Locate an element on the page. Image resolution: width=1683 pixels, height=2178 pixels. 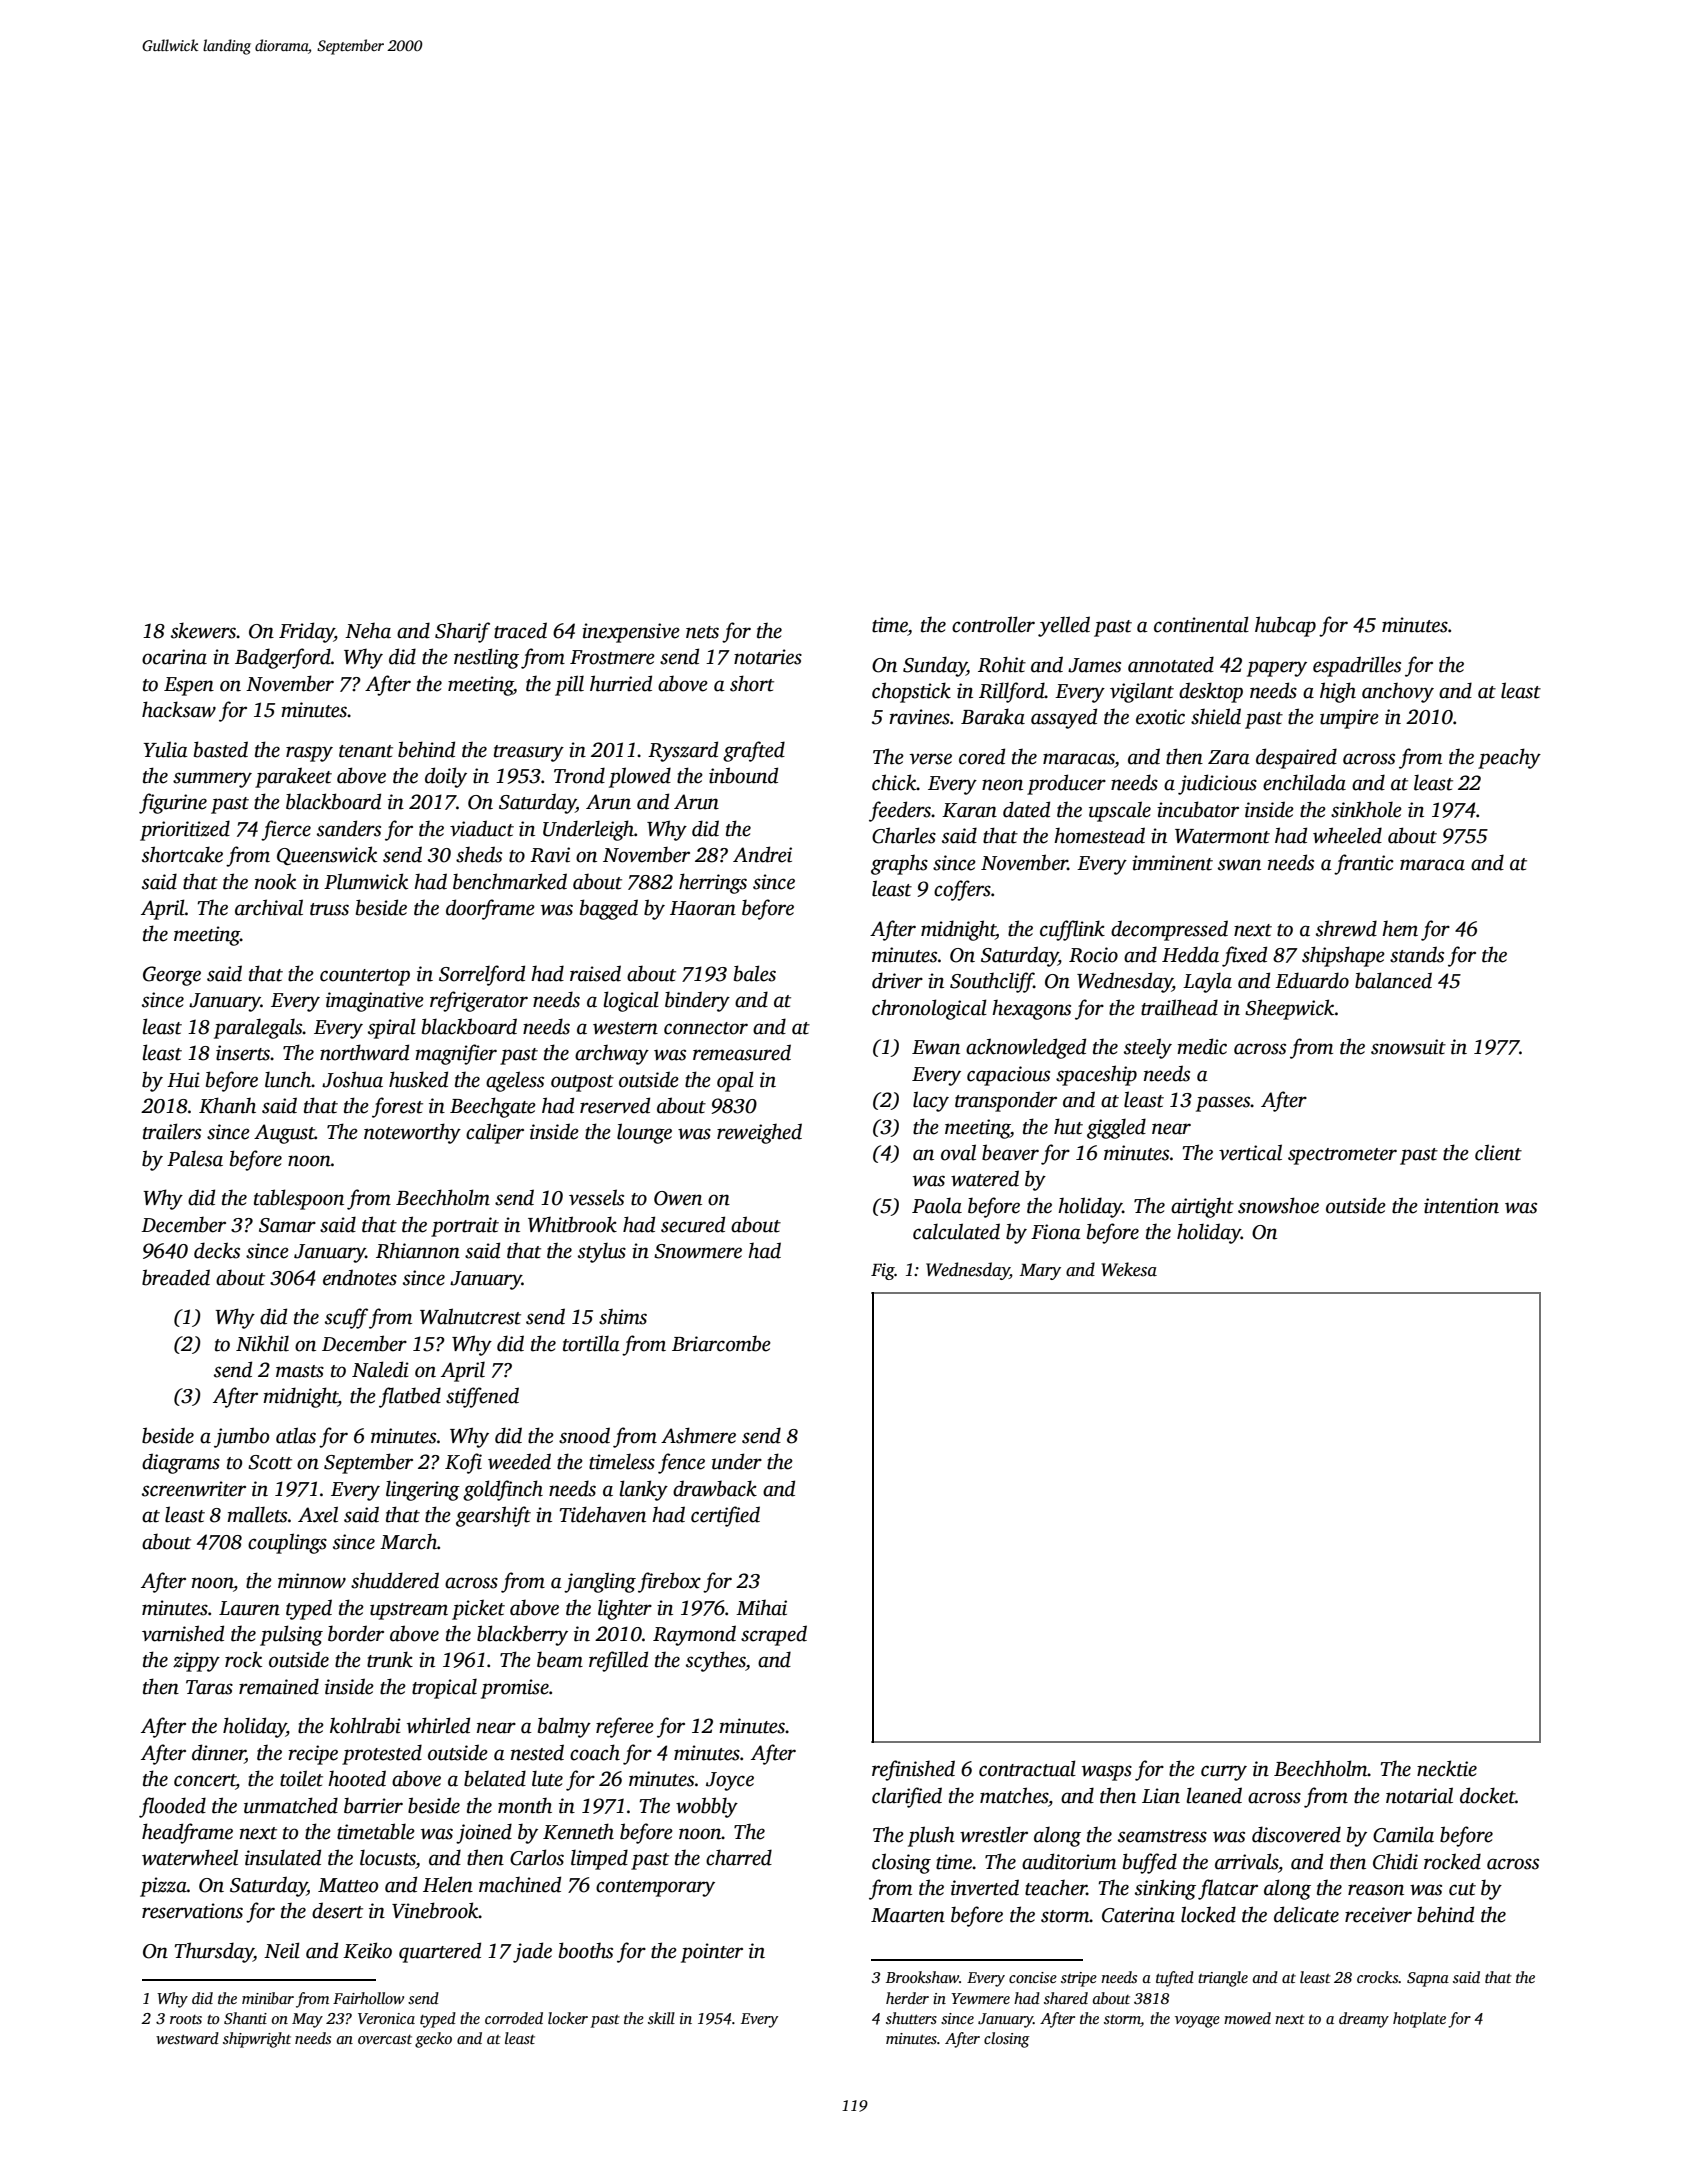
overcast is located at coordinates (385, 2039).
